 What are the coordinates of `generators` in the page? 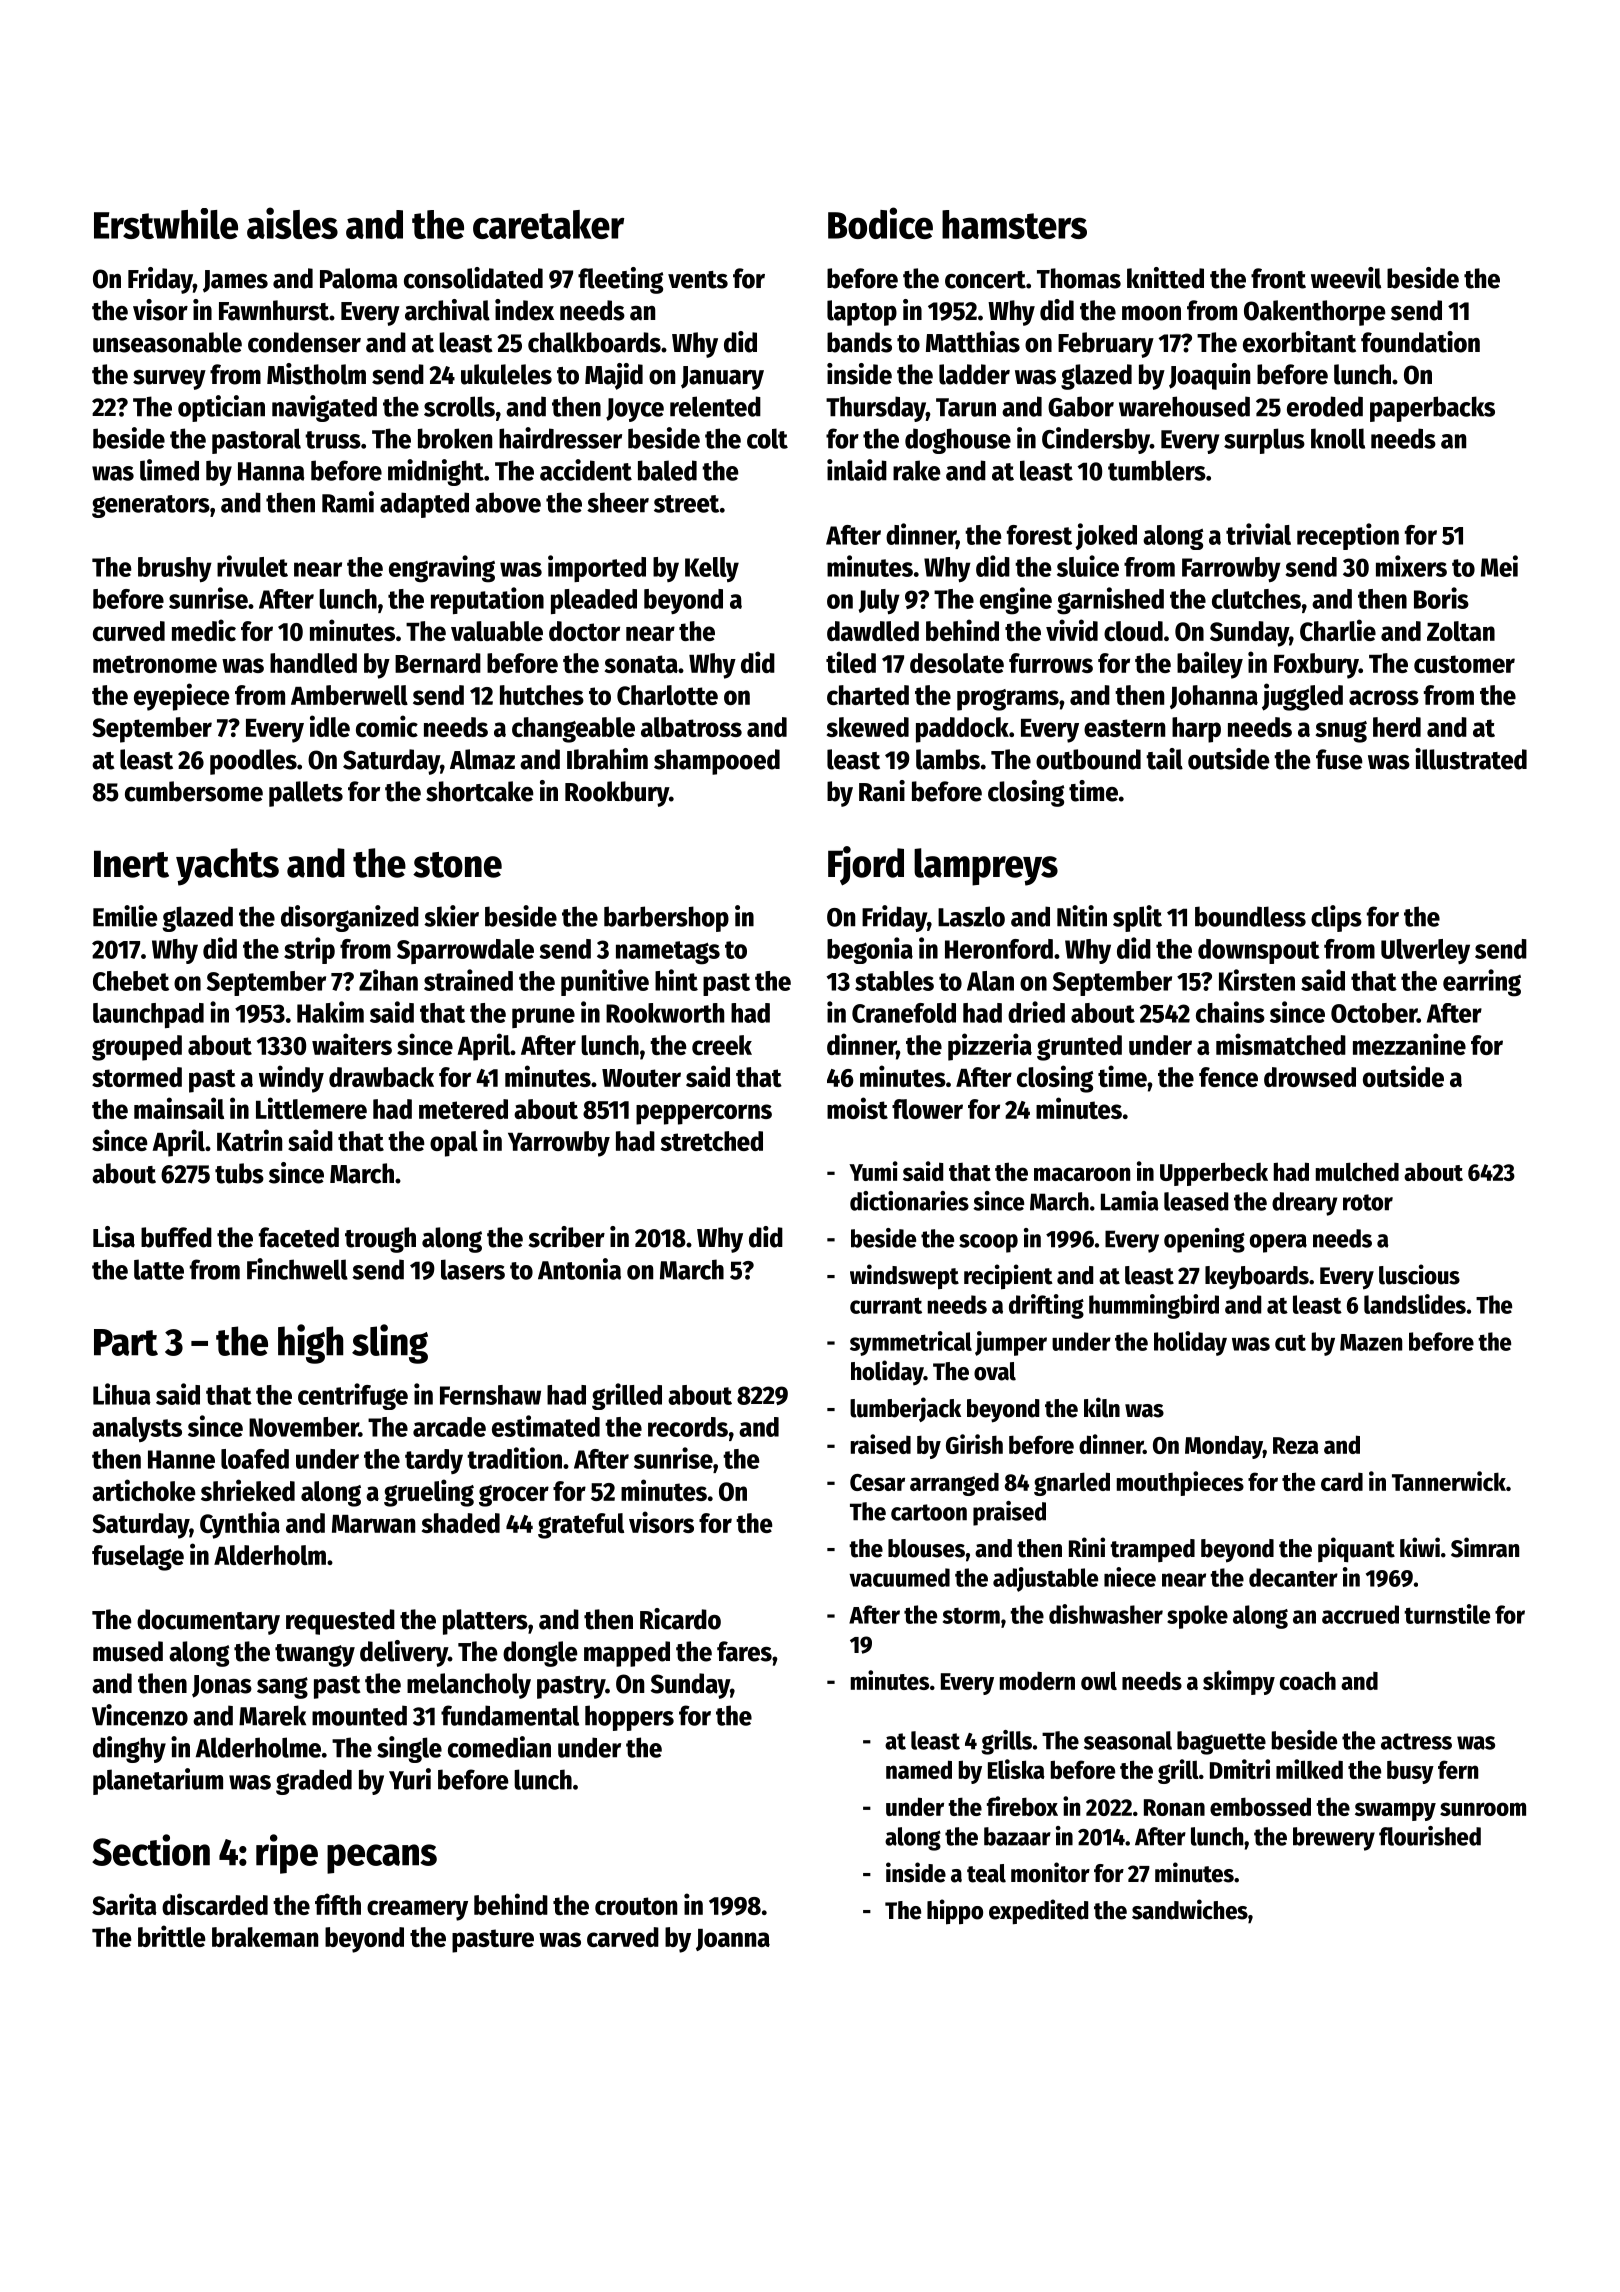 It's located at (151, 506).
